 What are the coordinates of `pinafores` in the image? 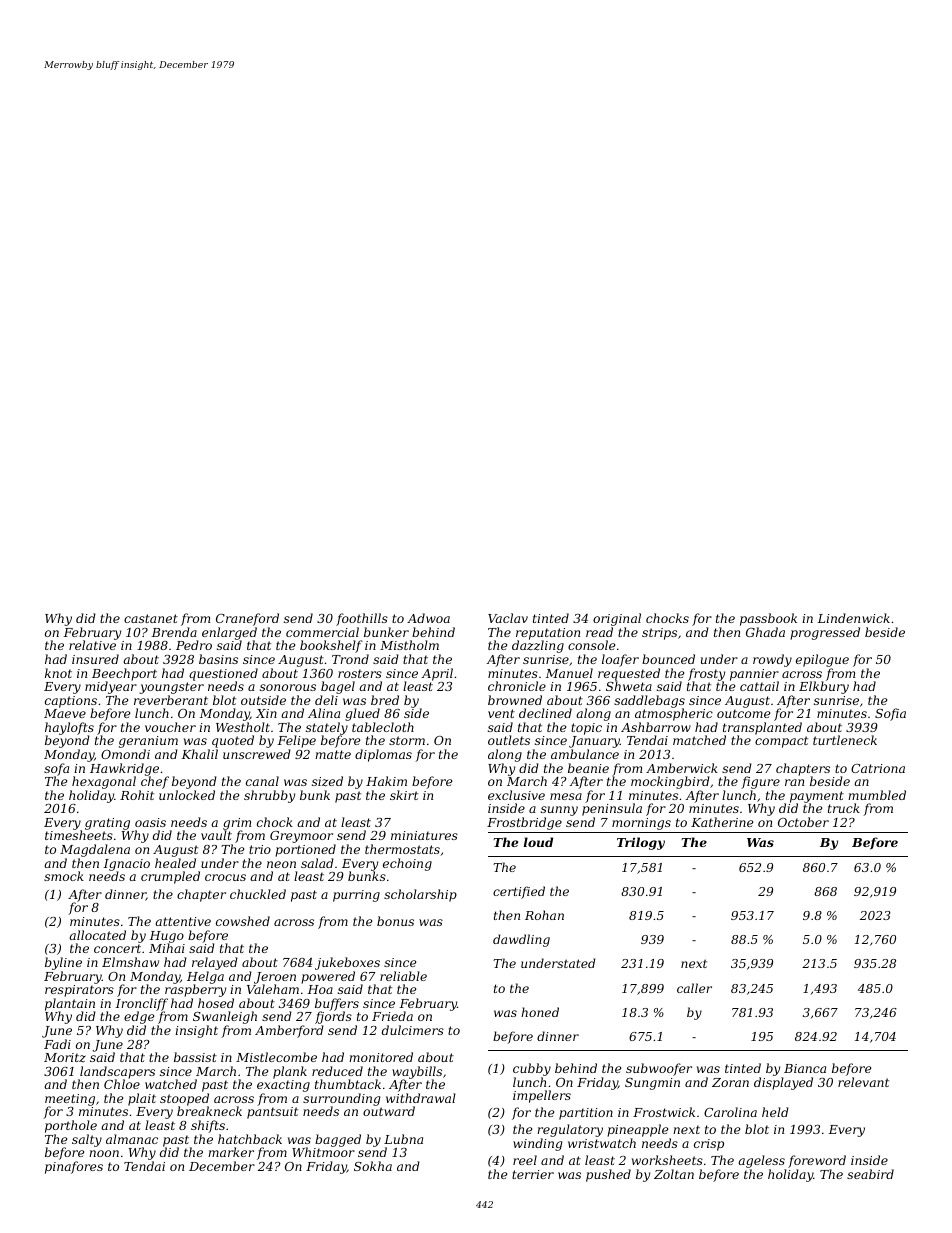 It's located at (74, 1167).
